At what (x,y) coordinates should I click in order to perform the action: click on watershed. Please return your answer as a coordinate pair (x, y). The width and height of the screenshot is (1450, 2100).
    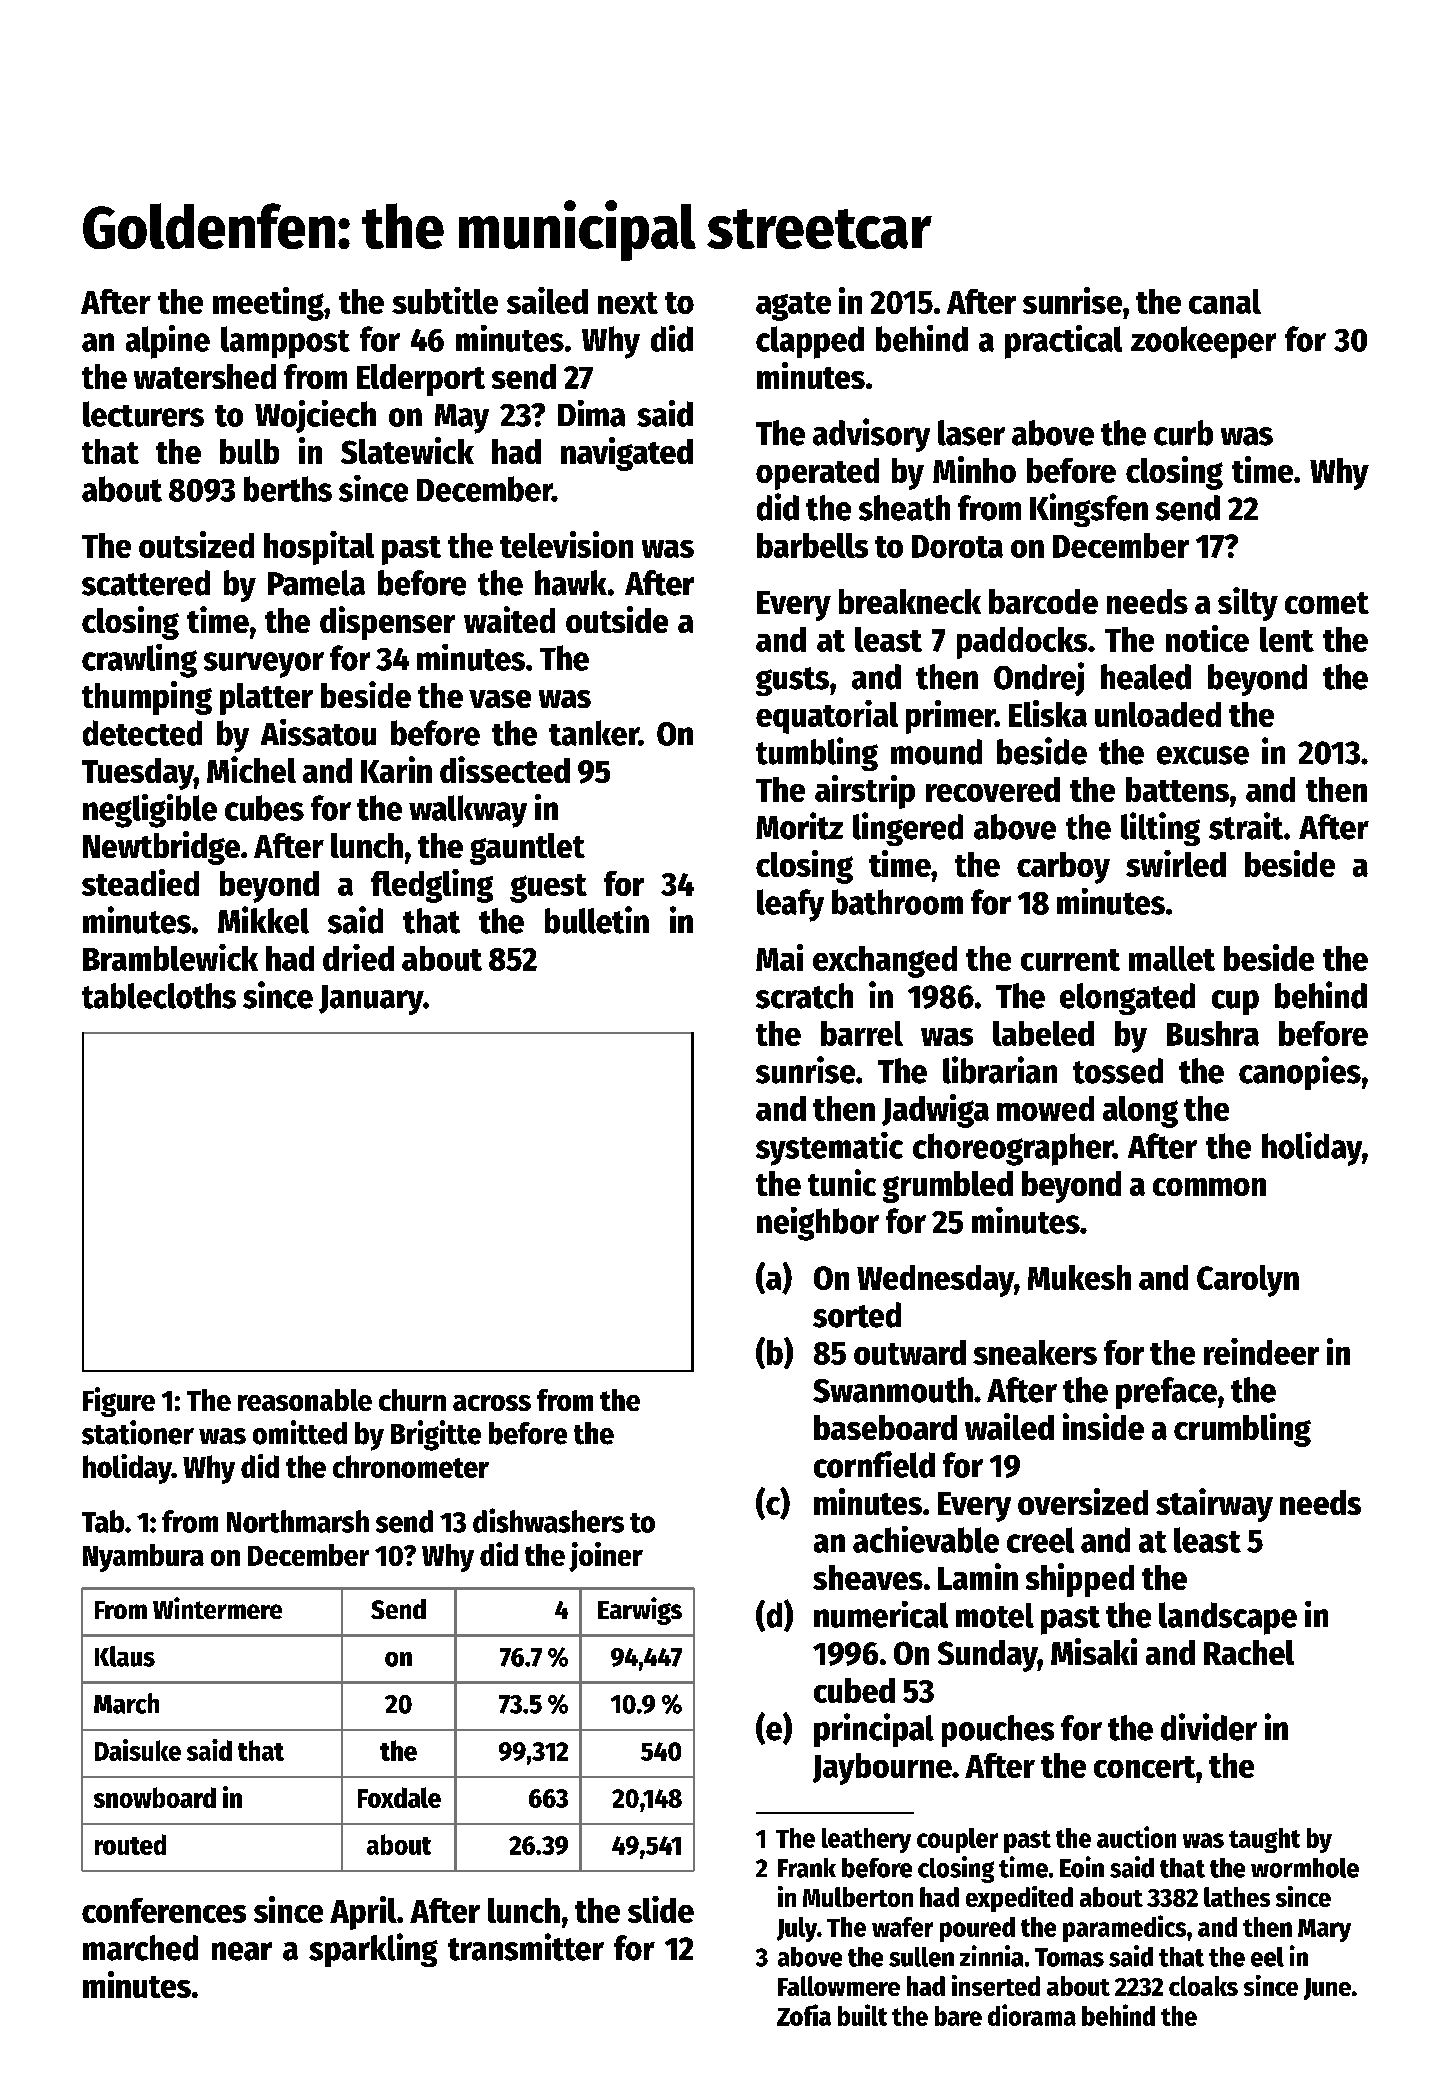
    Looking at the image, I should click on (205, 376).
